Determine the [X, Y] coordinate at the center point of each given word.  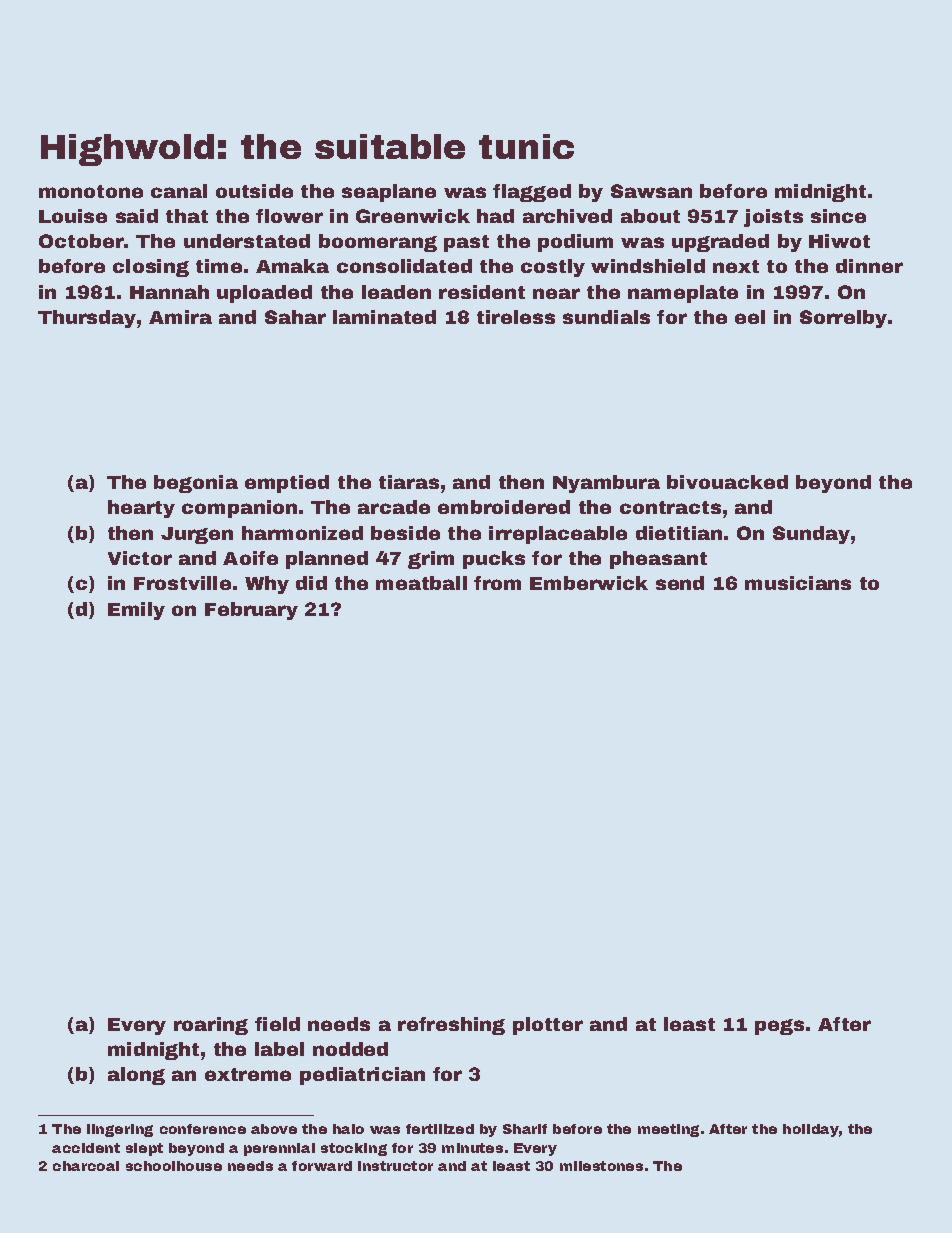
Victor [140, 558]
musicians [798, 583]
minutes [472, 1148]
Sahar [295, 317]
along [136, 1076]
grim [431, 560]
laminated [384, 317]
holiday [811, 1130]
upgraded [720, 243]
